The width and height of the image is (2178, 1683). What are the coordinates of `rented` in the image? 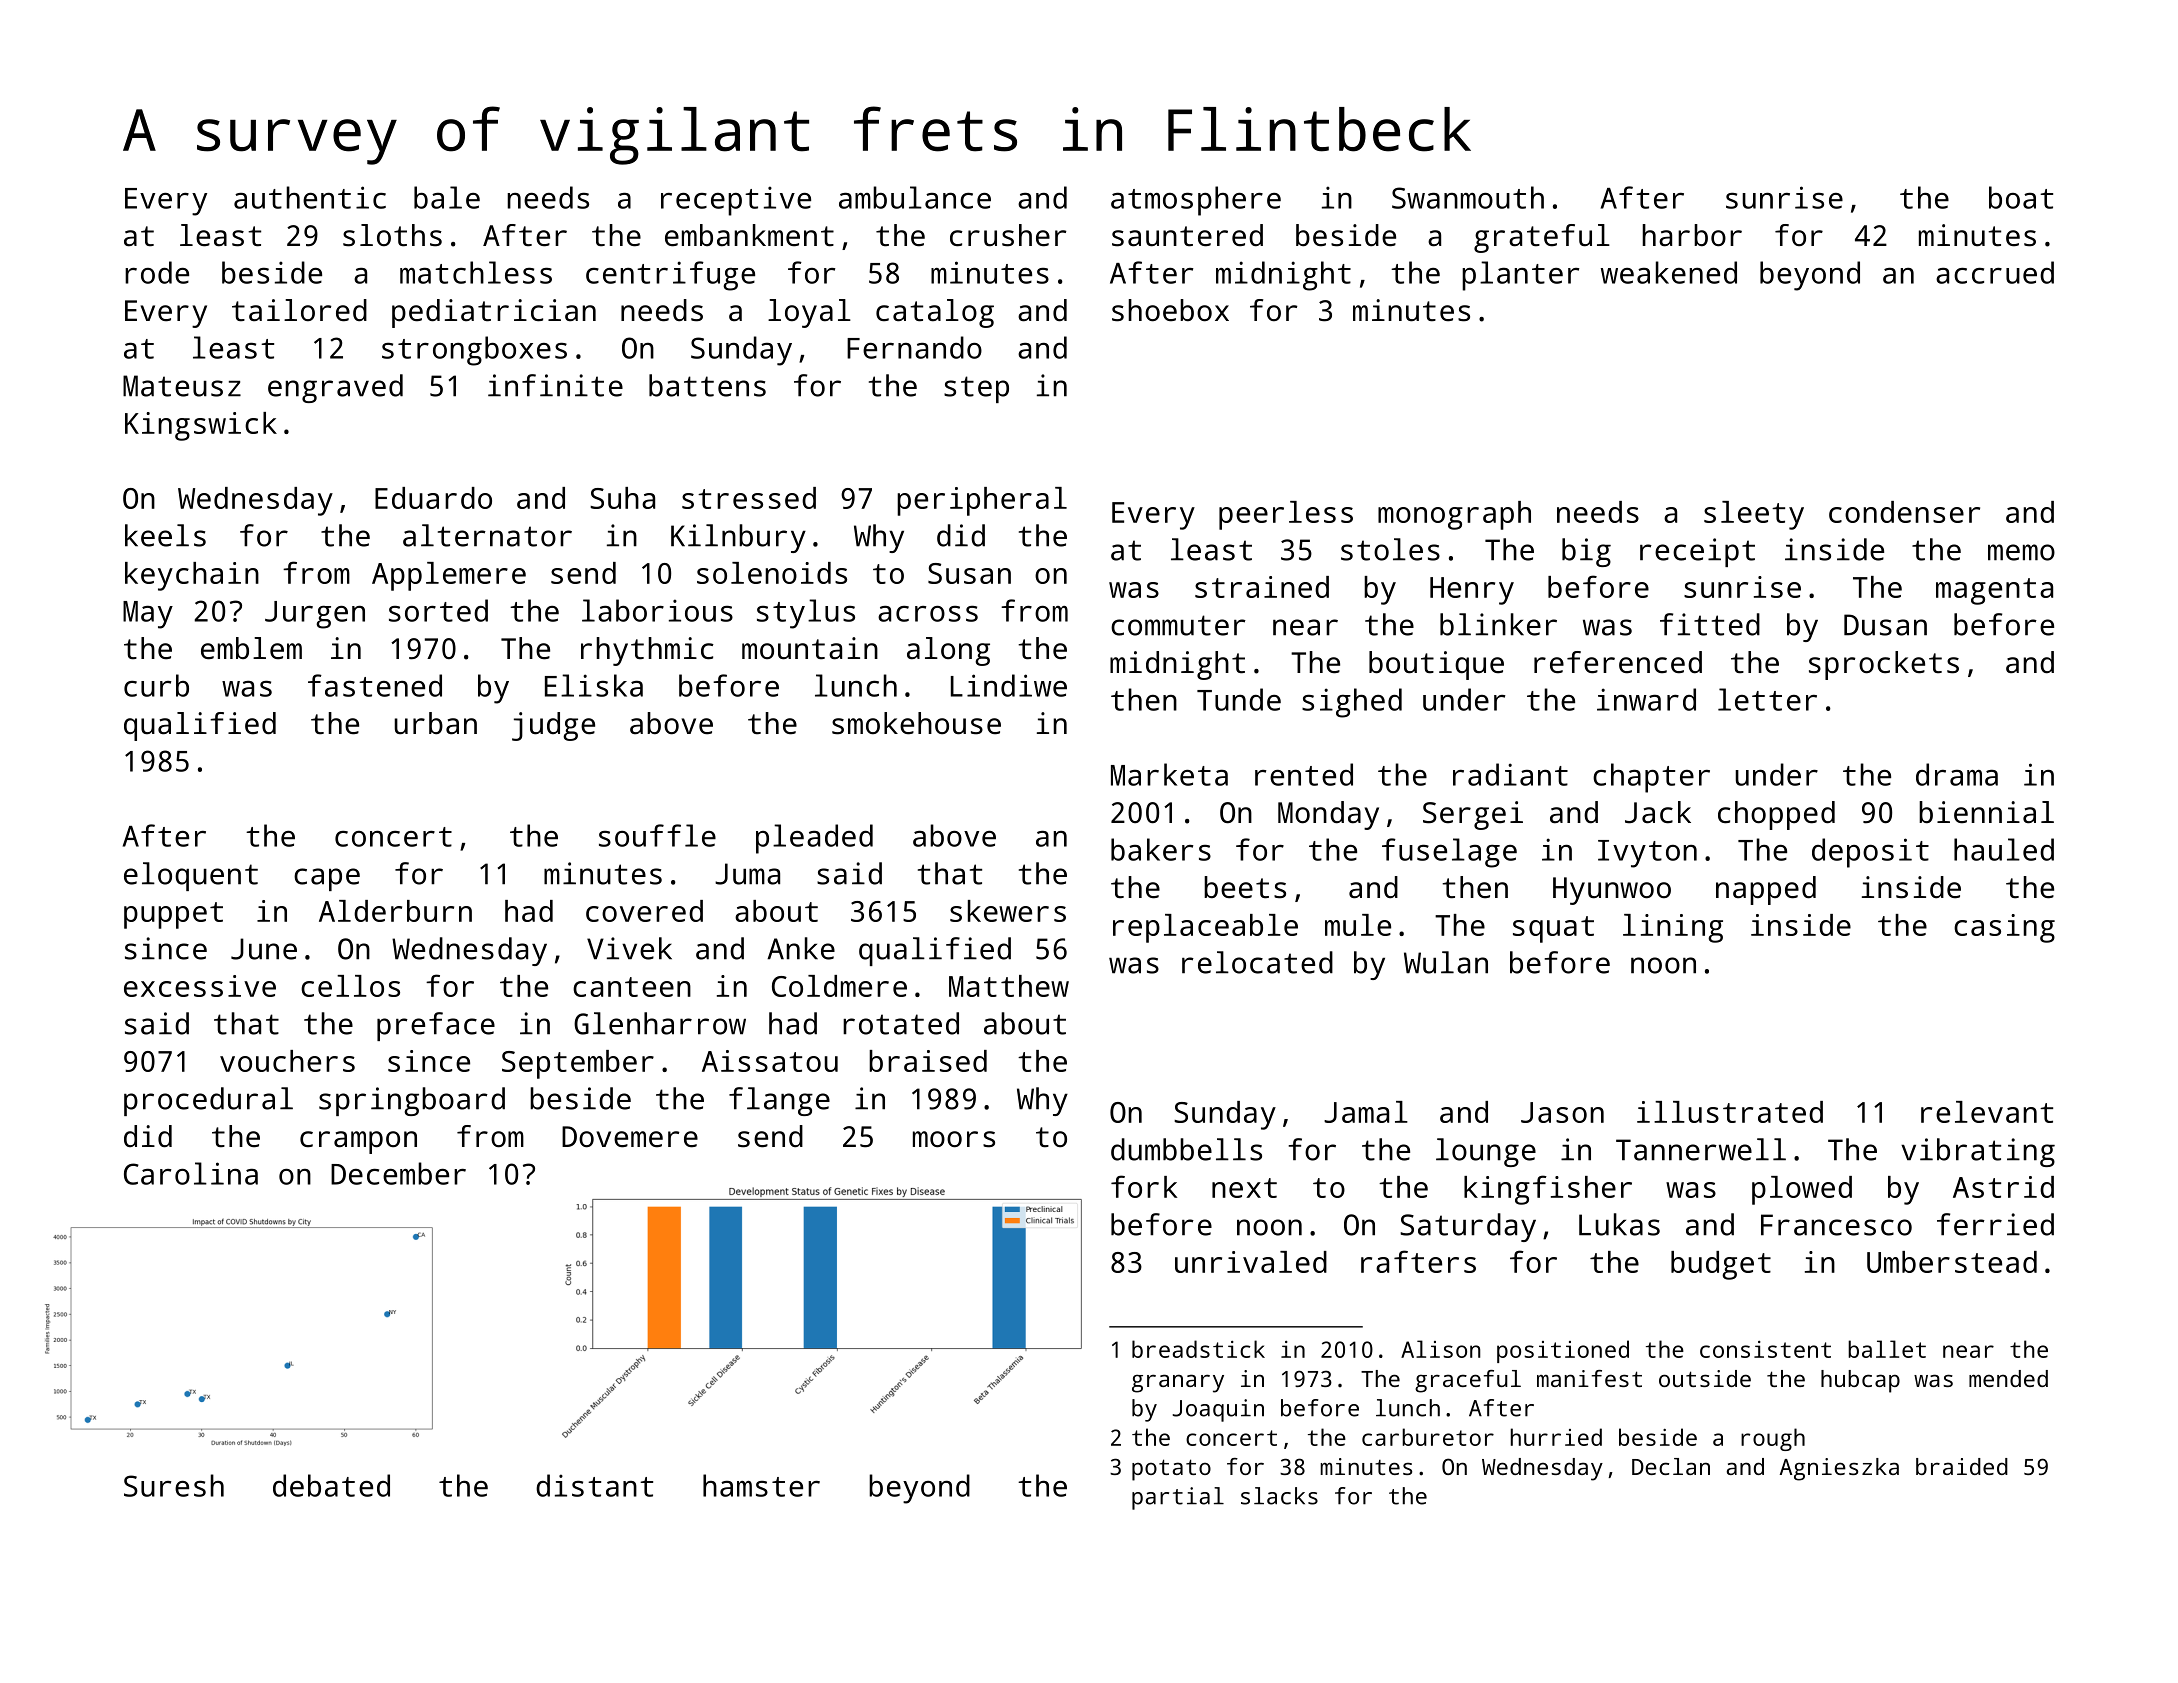 It's located at (1304, 774).
